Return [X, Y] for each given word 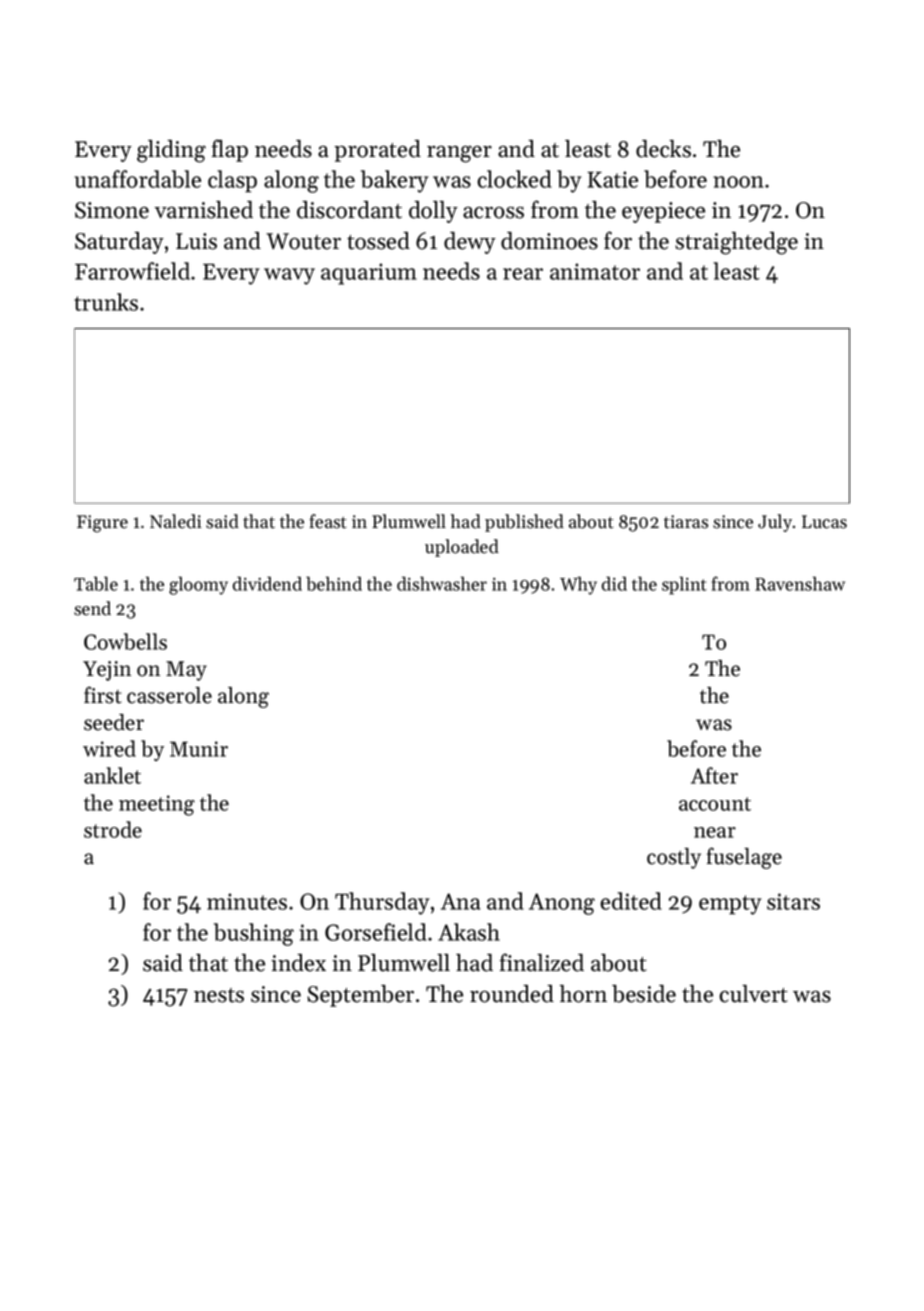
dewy [470, 243]
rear [523, 274]
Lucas [824, 522]
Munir [199, 749]
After [714, 775]
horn [583, 994]
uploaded [462, 548]
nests [219, 995]
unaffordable [138, 179]
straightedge [736, 243]
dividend [267, 583]
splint [684, 585]
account [715, 804]
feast [328, 521]
